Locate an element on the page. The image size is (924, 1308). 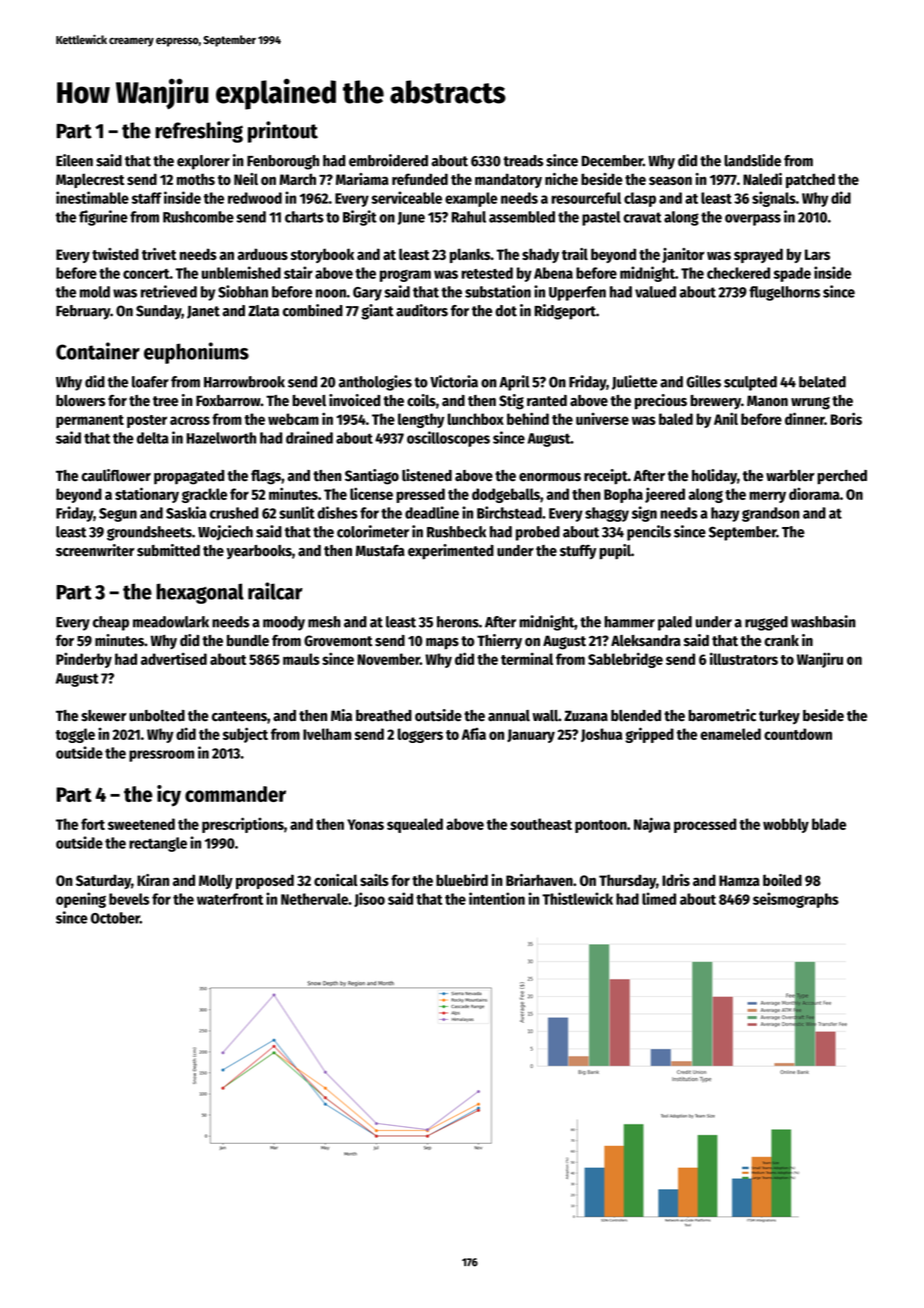
herons is located at coordinates (458, 622).
